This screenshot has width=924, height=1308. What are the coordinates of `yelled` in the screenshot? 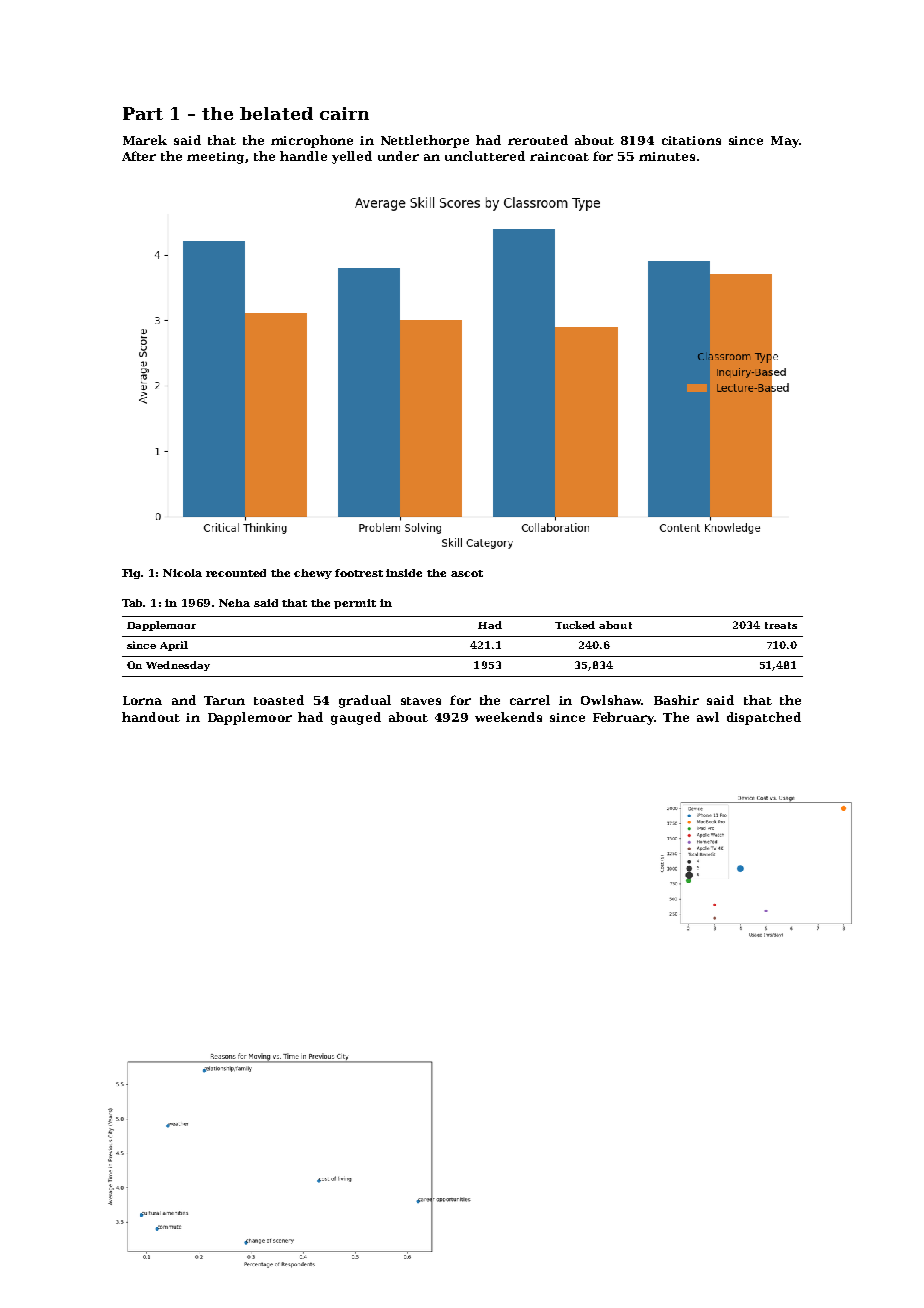 It's located at (352, 157).
